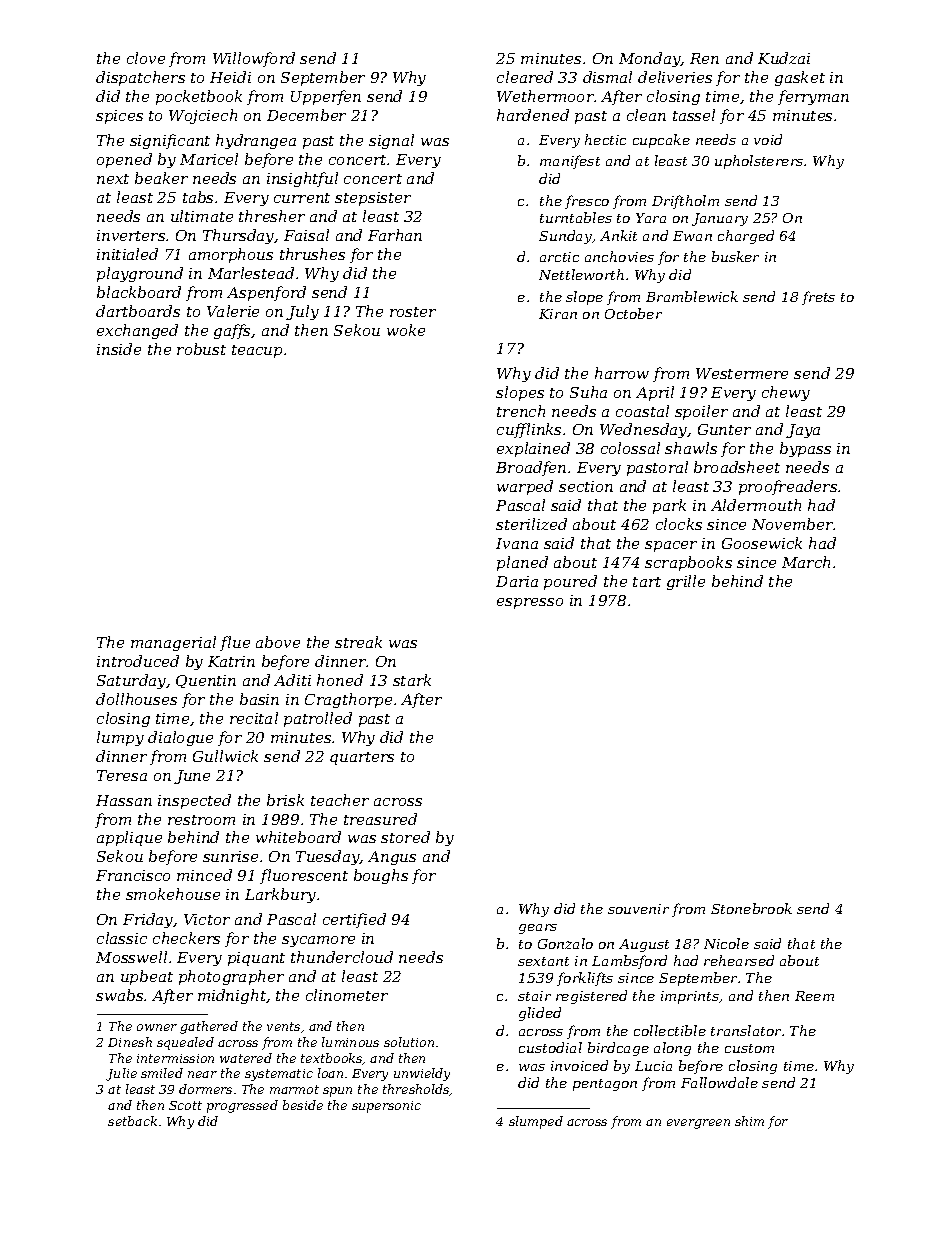 The width and height of the screenshot is (952, 1233). What do you see at coordinates (127, 254) in the screenshot?
I see `initialed` at bounding box center [127, 254].
